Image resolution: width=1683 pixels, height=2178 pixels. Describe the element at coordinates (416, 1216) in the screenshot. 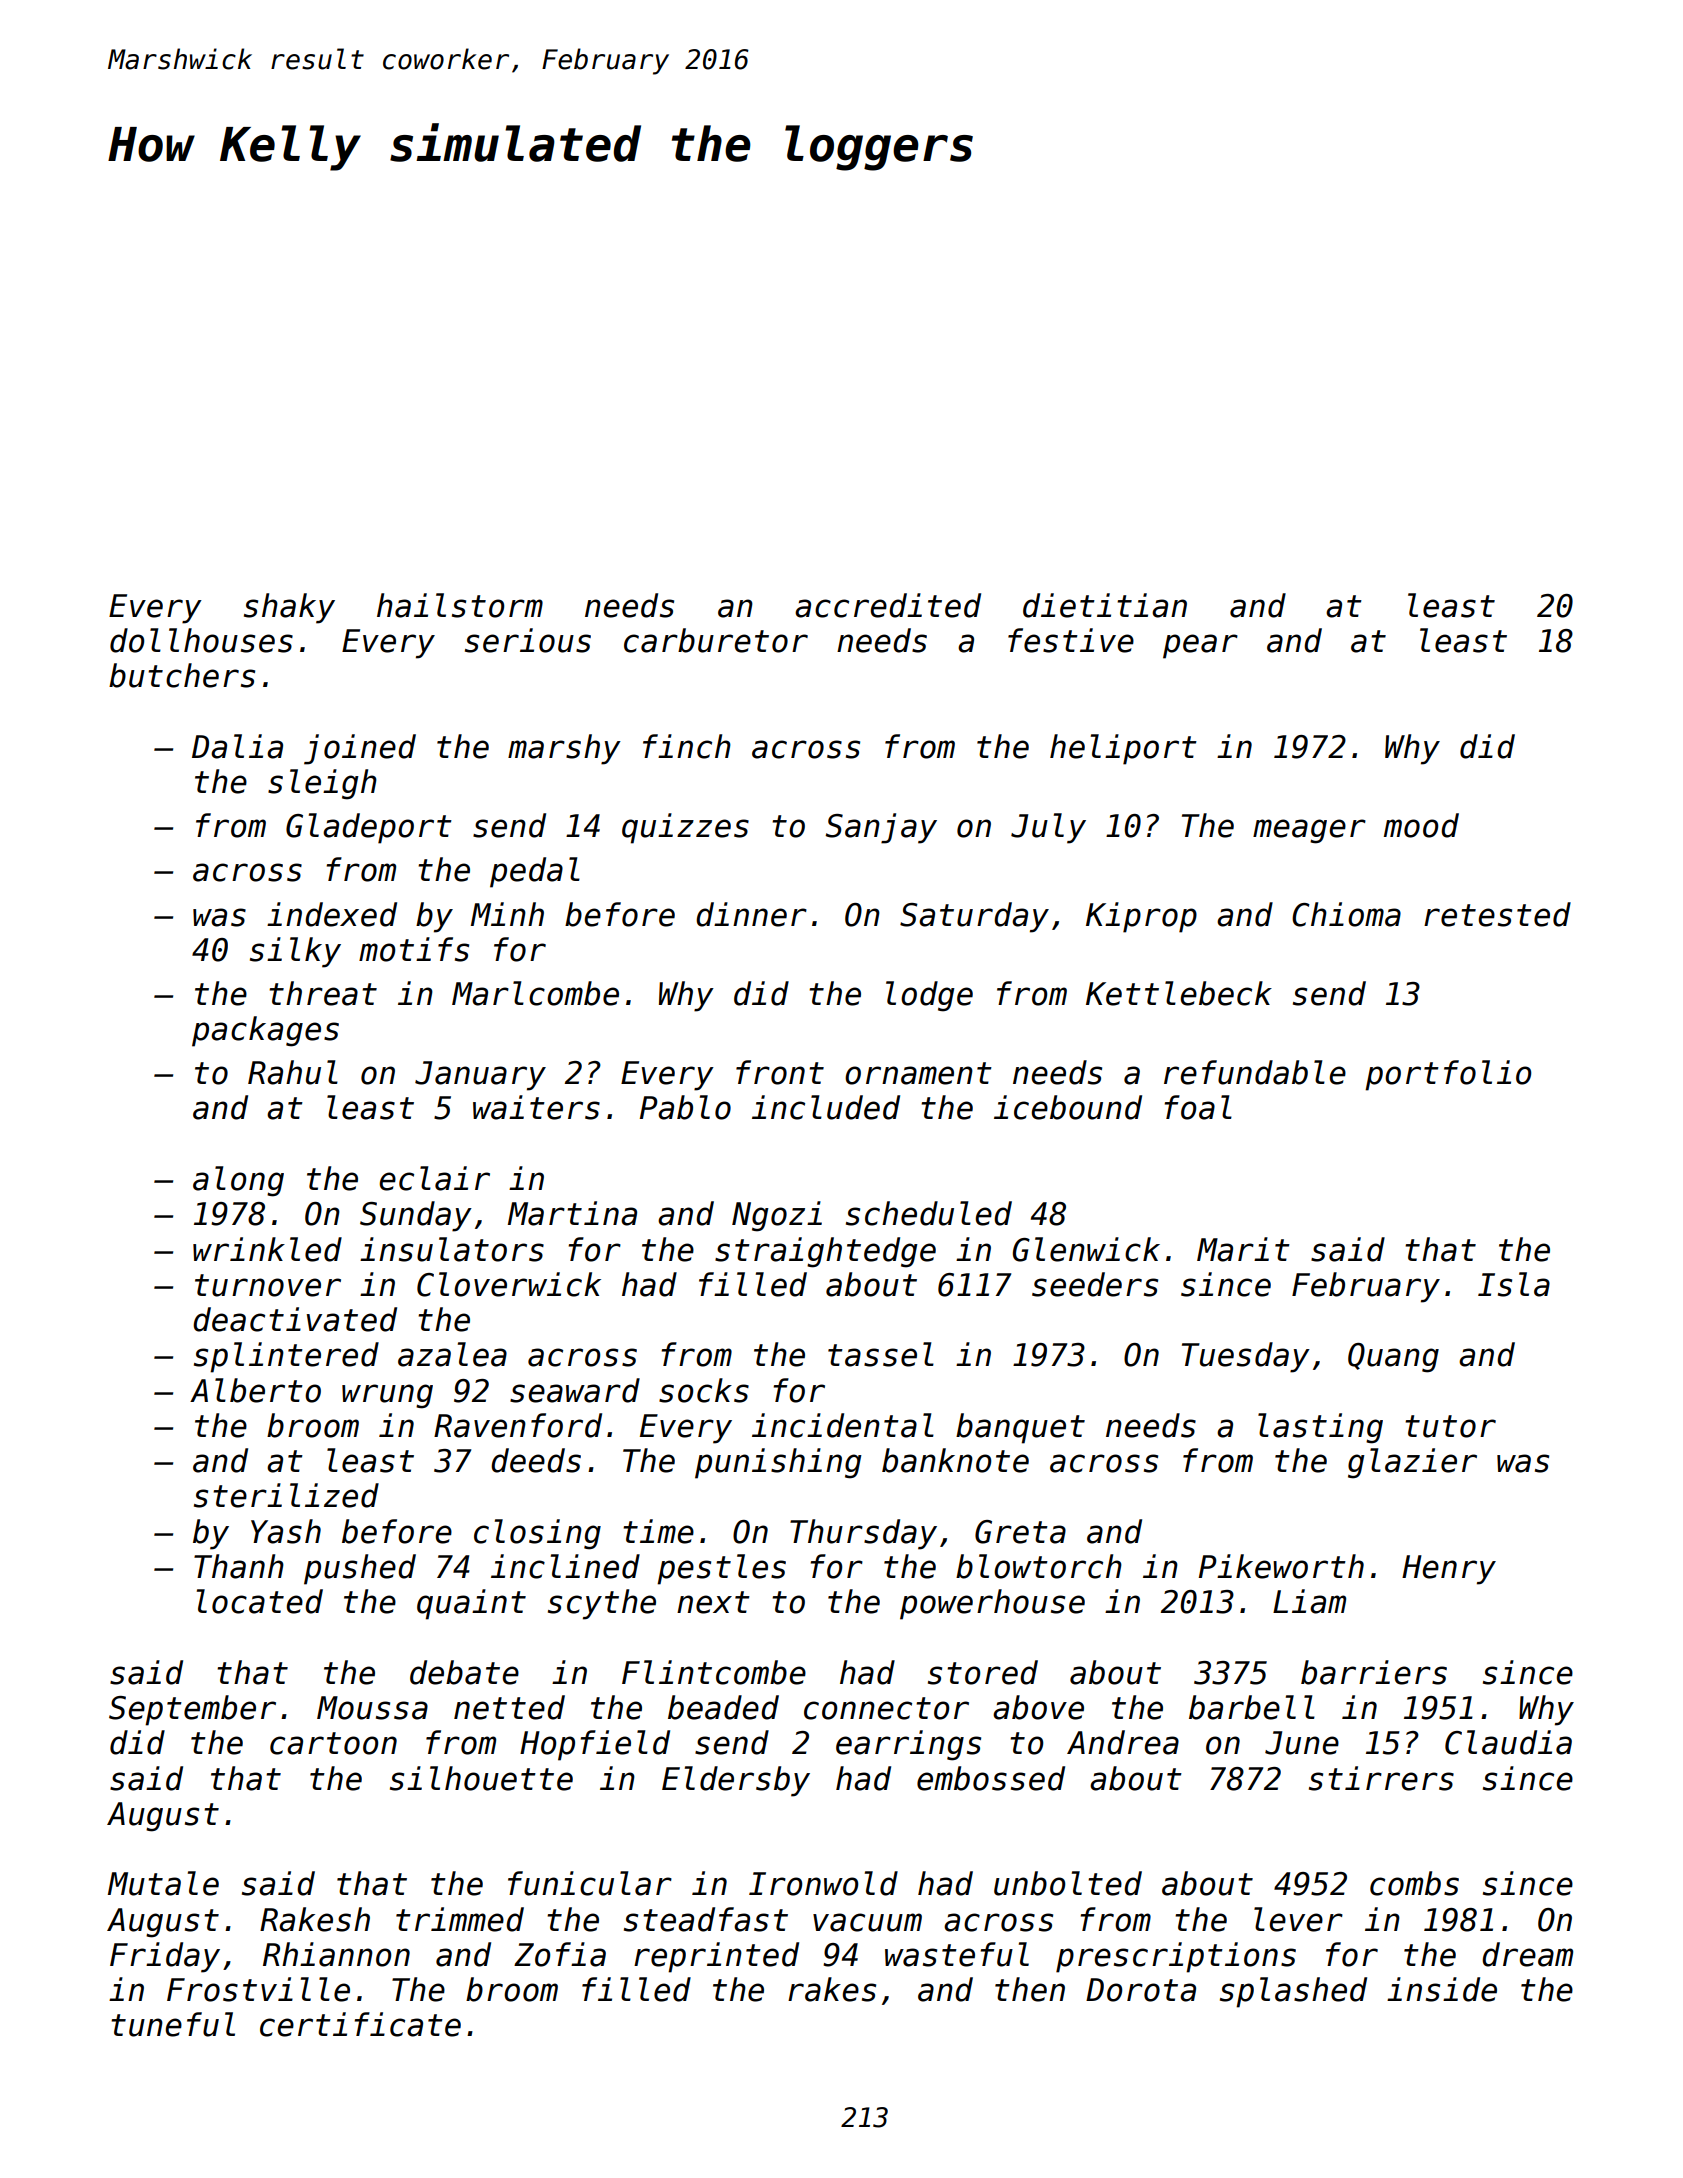

I see `Sunday` at that location.
